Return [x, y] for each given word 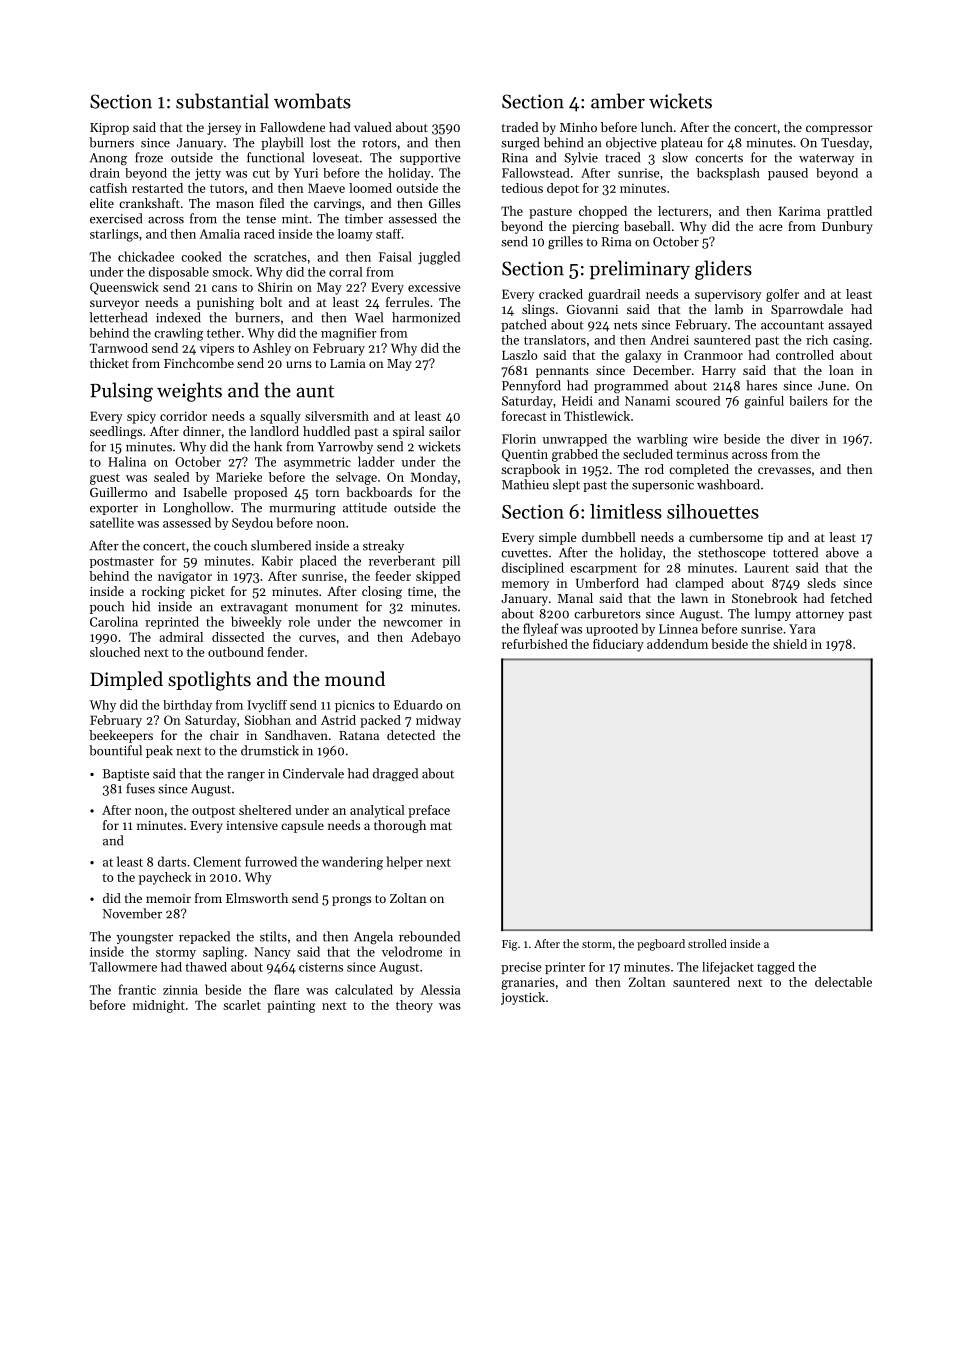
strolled [707, 943]
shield [790, 644]
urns [299, 364]
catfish [108, 188]
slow [675, 157]
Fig [509, 945]
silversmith [337, 416]
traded [520, 127]
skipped [438, 577]
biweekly [256, 622]
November [132, 913]
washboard [728, 484]
